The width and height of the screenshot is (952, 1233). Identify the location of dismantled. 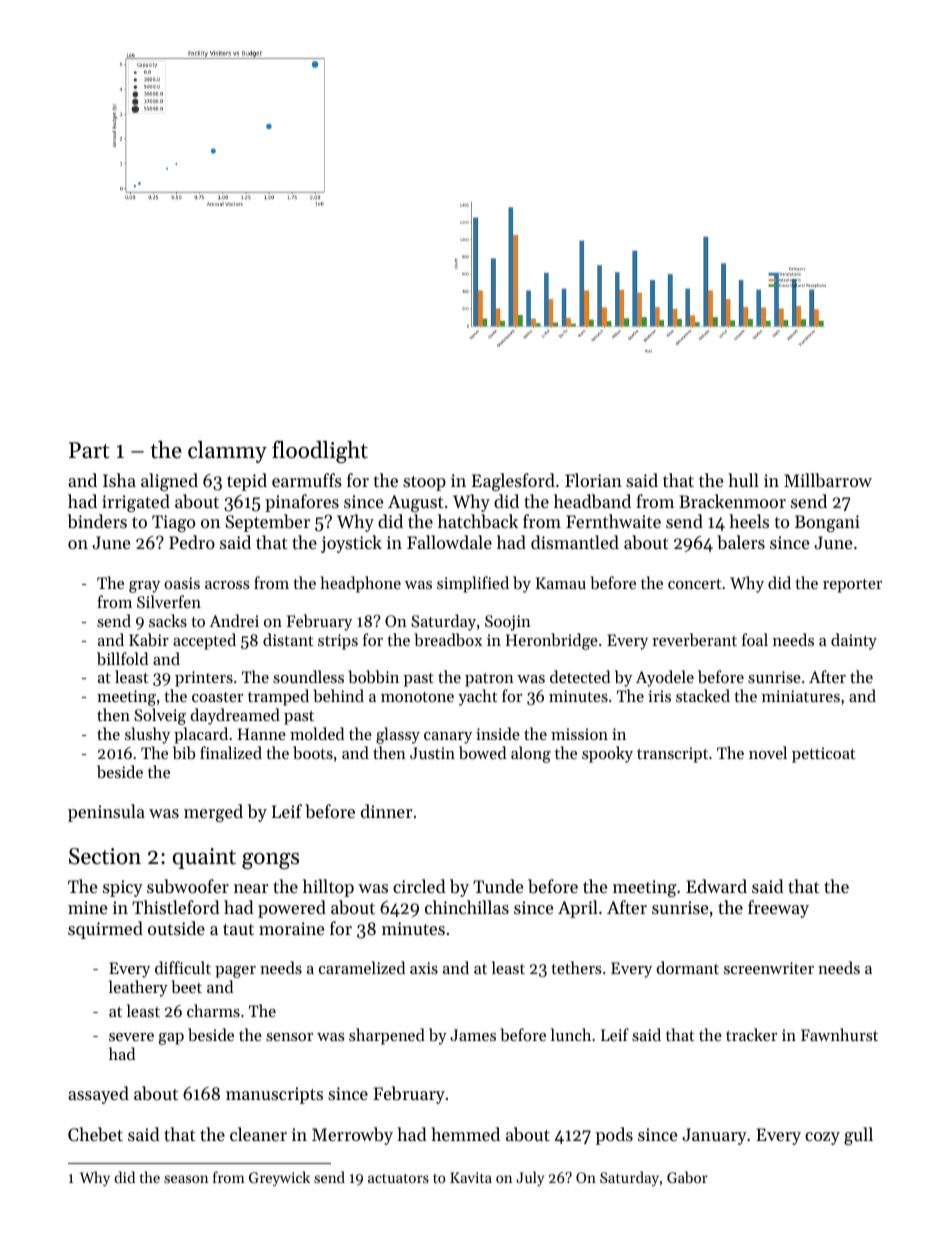
(575, 542).
